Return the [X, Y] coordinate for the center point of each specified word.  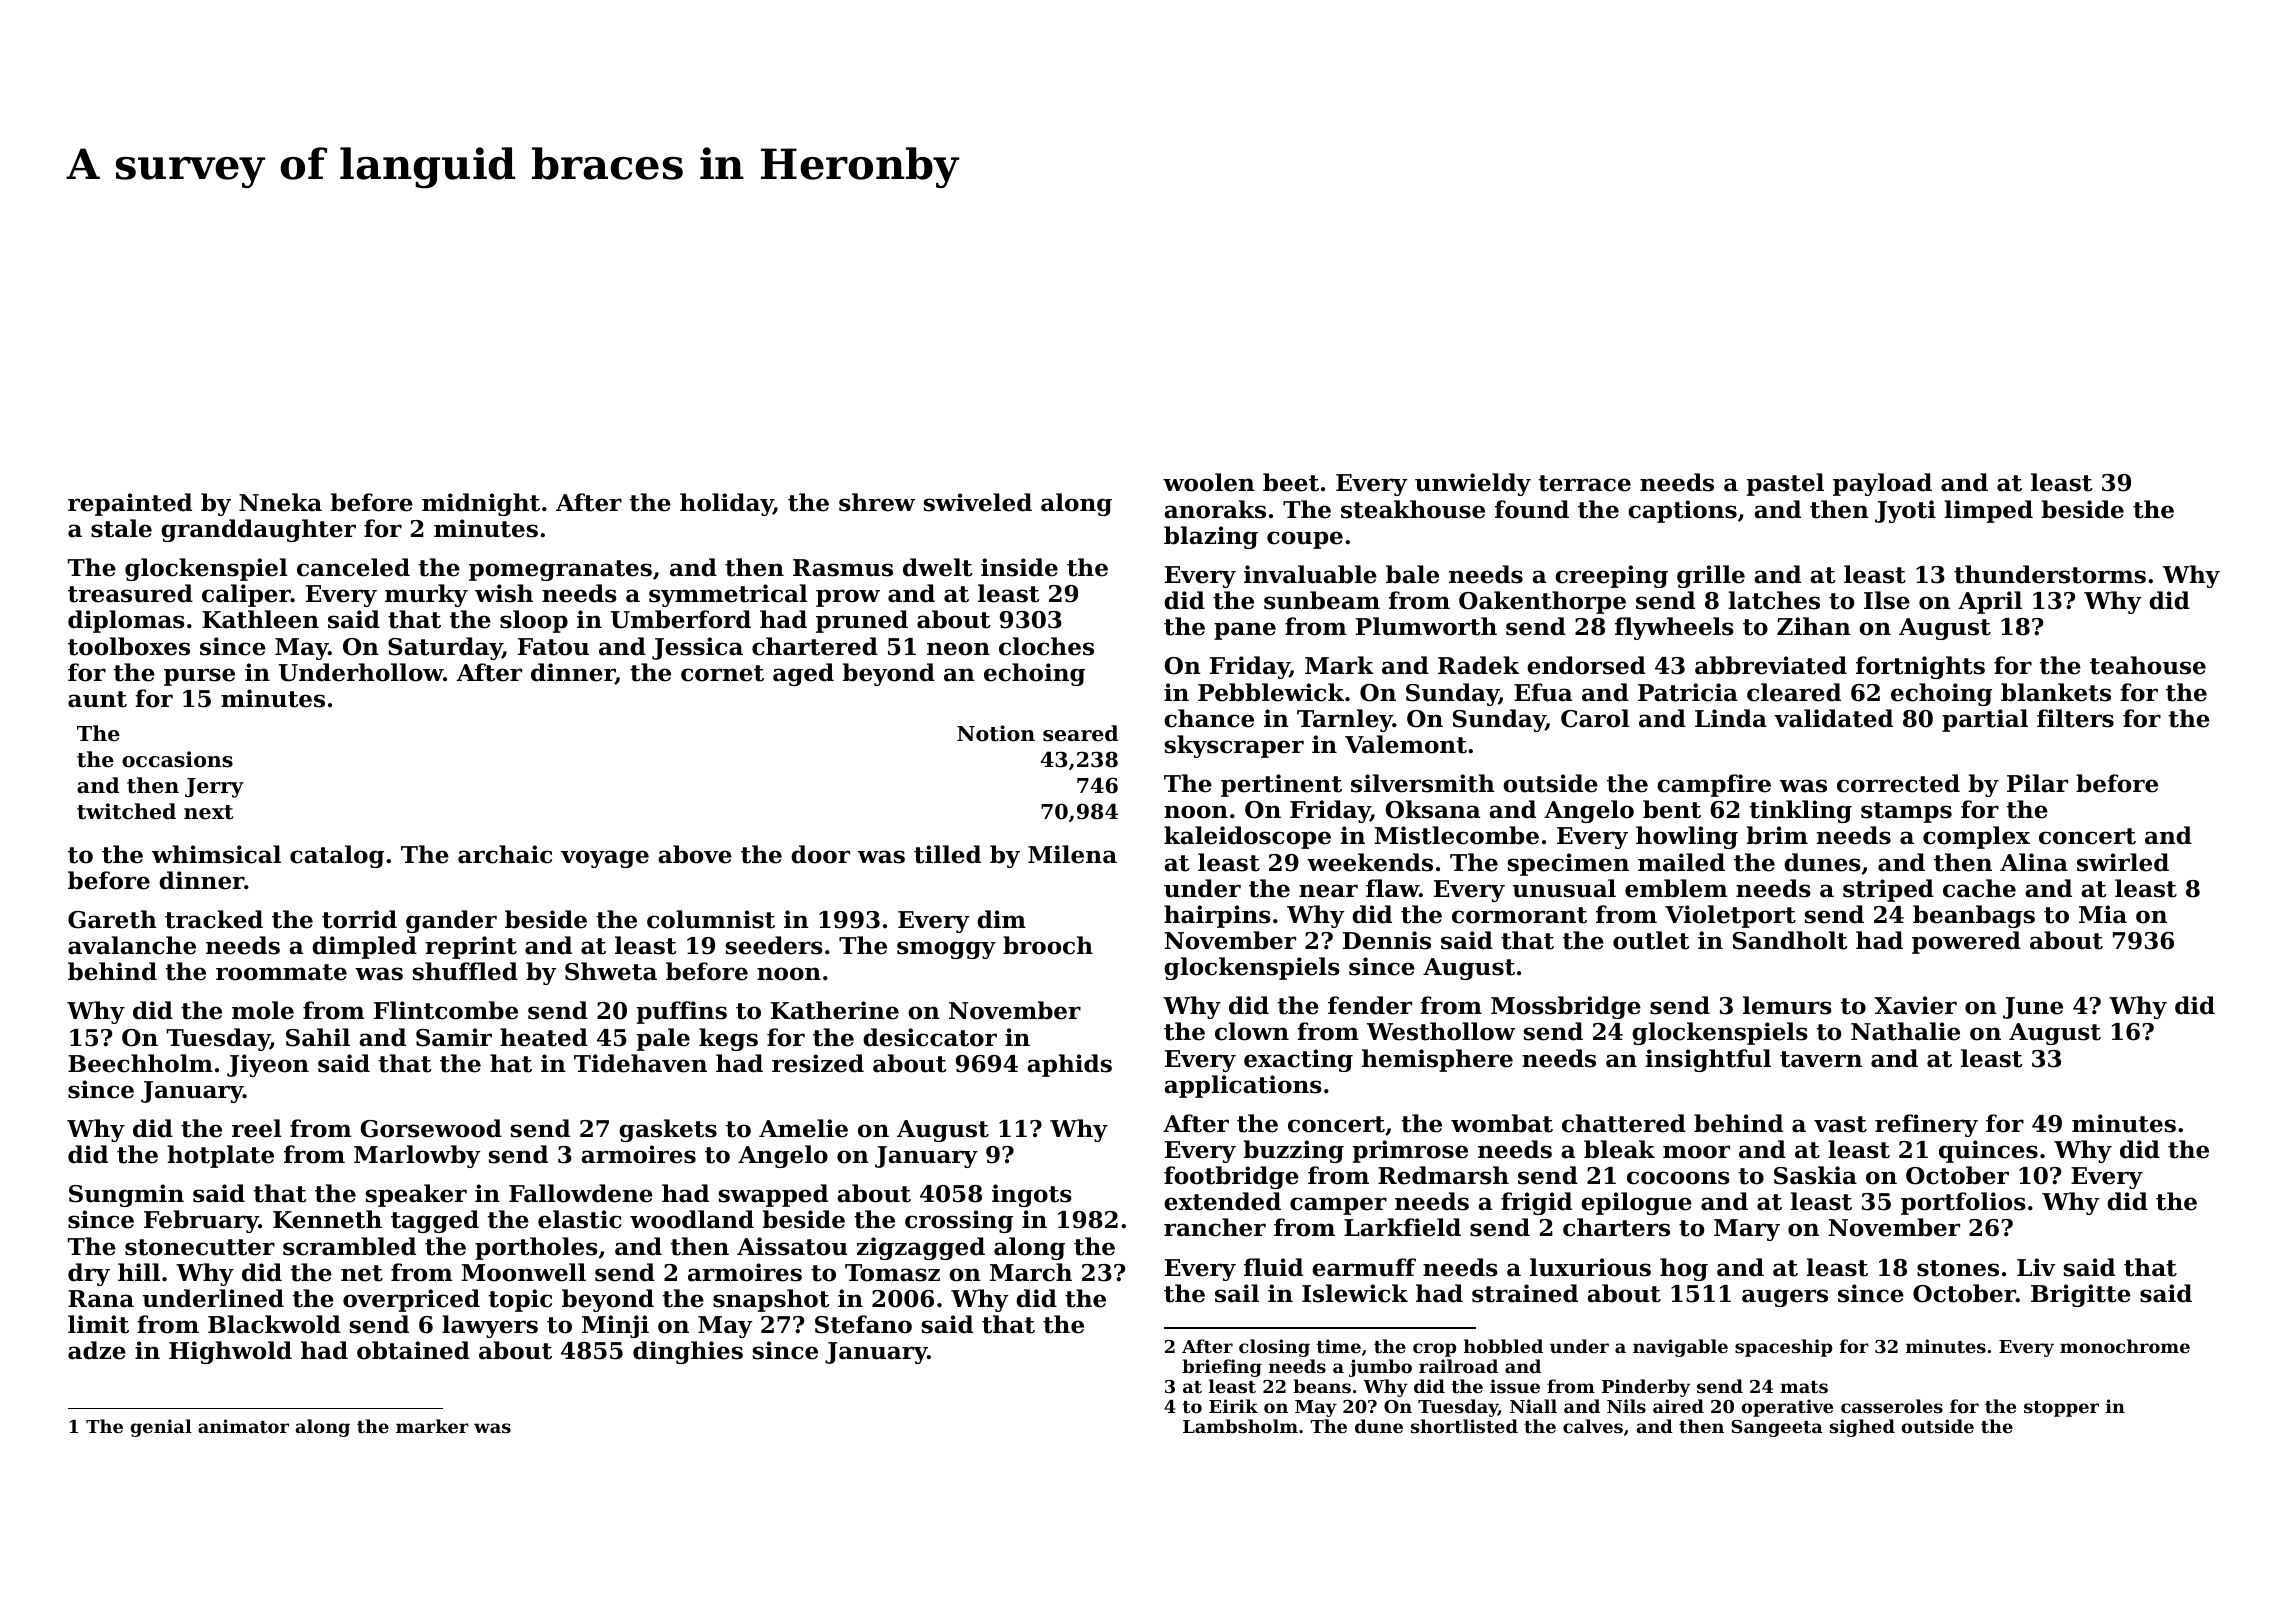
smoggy [946, 950]
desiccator [930, 1037]
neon [958, 649]
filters [2075, 718]
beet [1291, 482]
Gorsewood [431, 1128]
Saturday [445, 648]
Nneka [280, 502]
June [2033, 1008]
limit [98, 1324]
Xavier [1915, 1005]
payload [1882, 484]
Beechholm [140, 1063]
